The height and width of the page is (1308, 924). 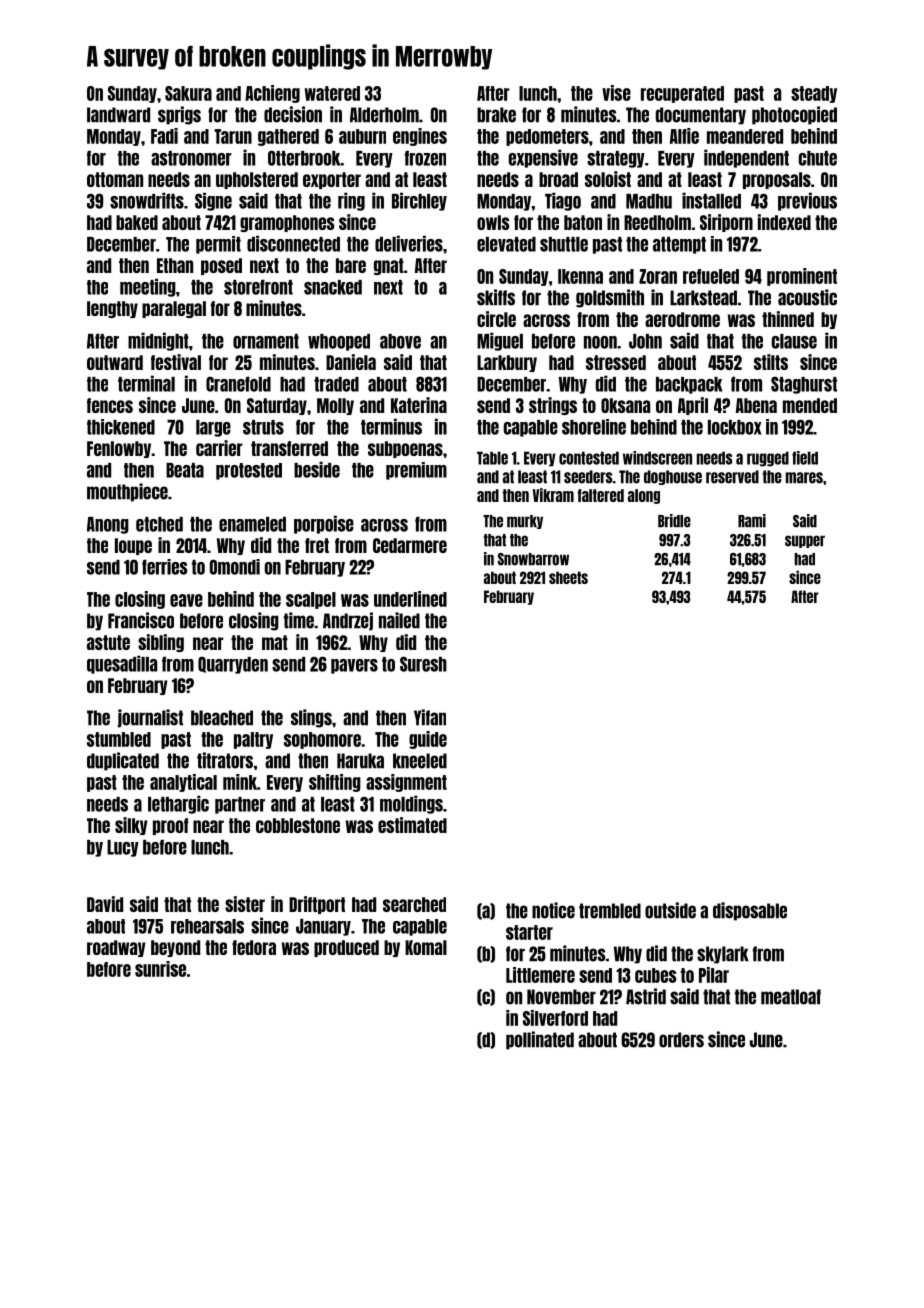 What do you see at coordinates (784, 222) in the page?
I see `indexed` at bounding box center [784, 222].
